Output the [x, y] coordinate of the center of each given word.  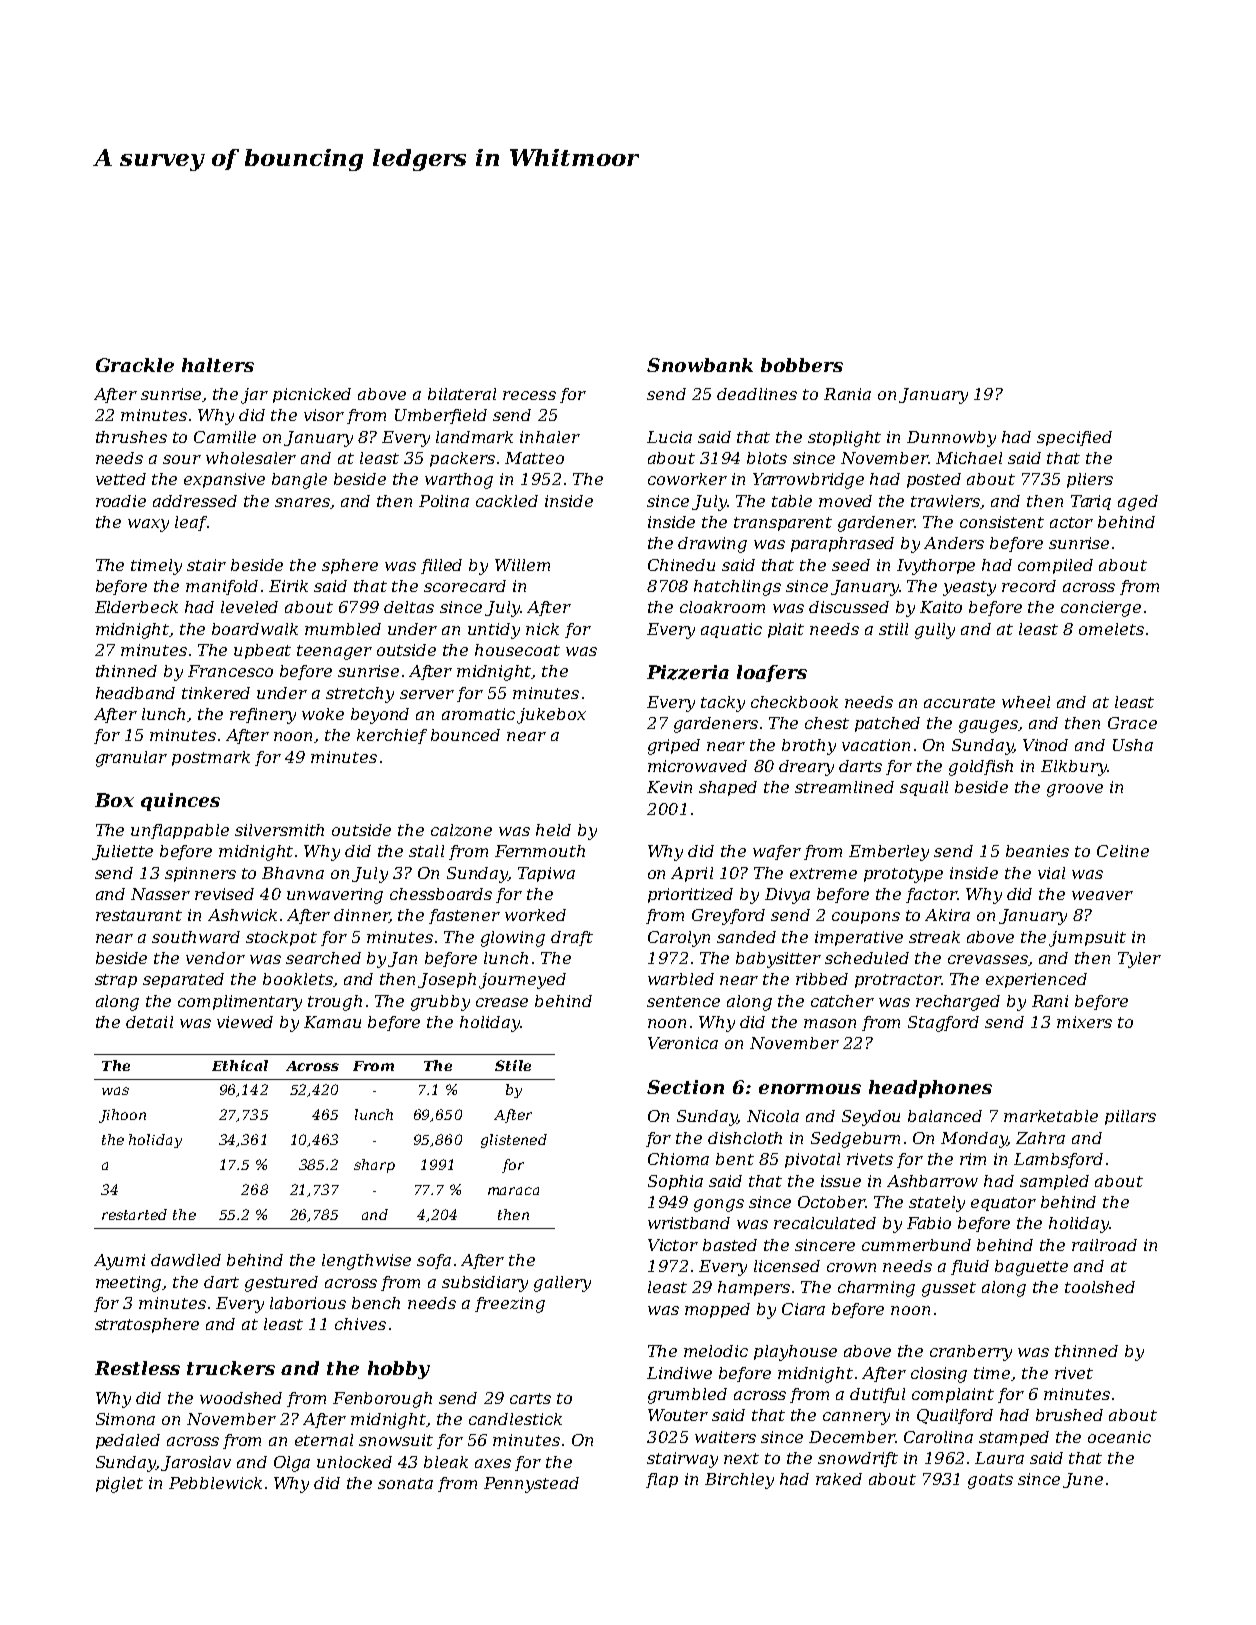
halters [218, 365]
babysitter [778, 960]
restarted [134, 1214]
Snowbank [700, 365]
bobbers [802, 365]
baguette [1031, 1268]
